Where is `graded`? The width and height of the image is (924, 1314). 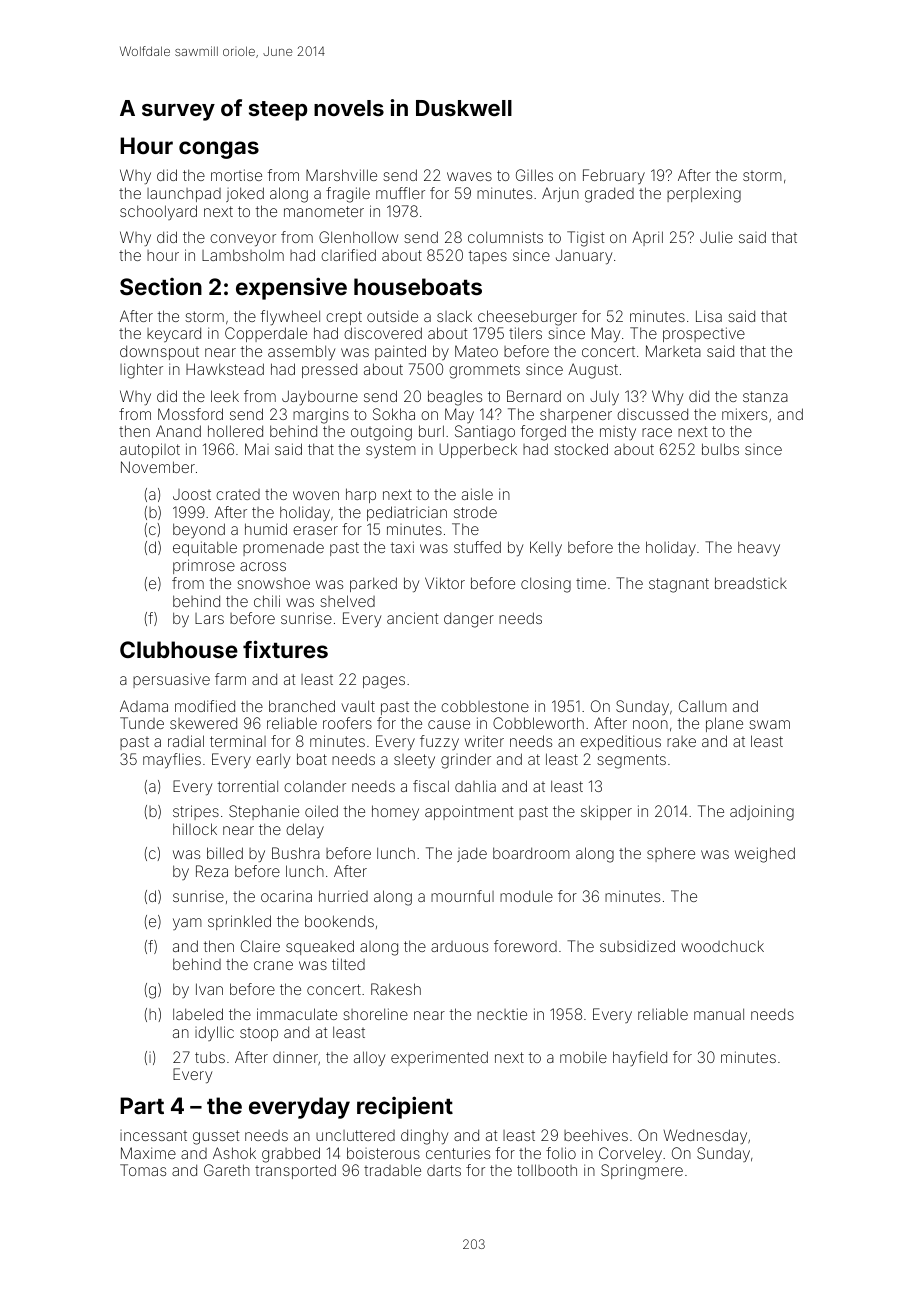 graded is located at coordinates (609, 195).
